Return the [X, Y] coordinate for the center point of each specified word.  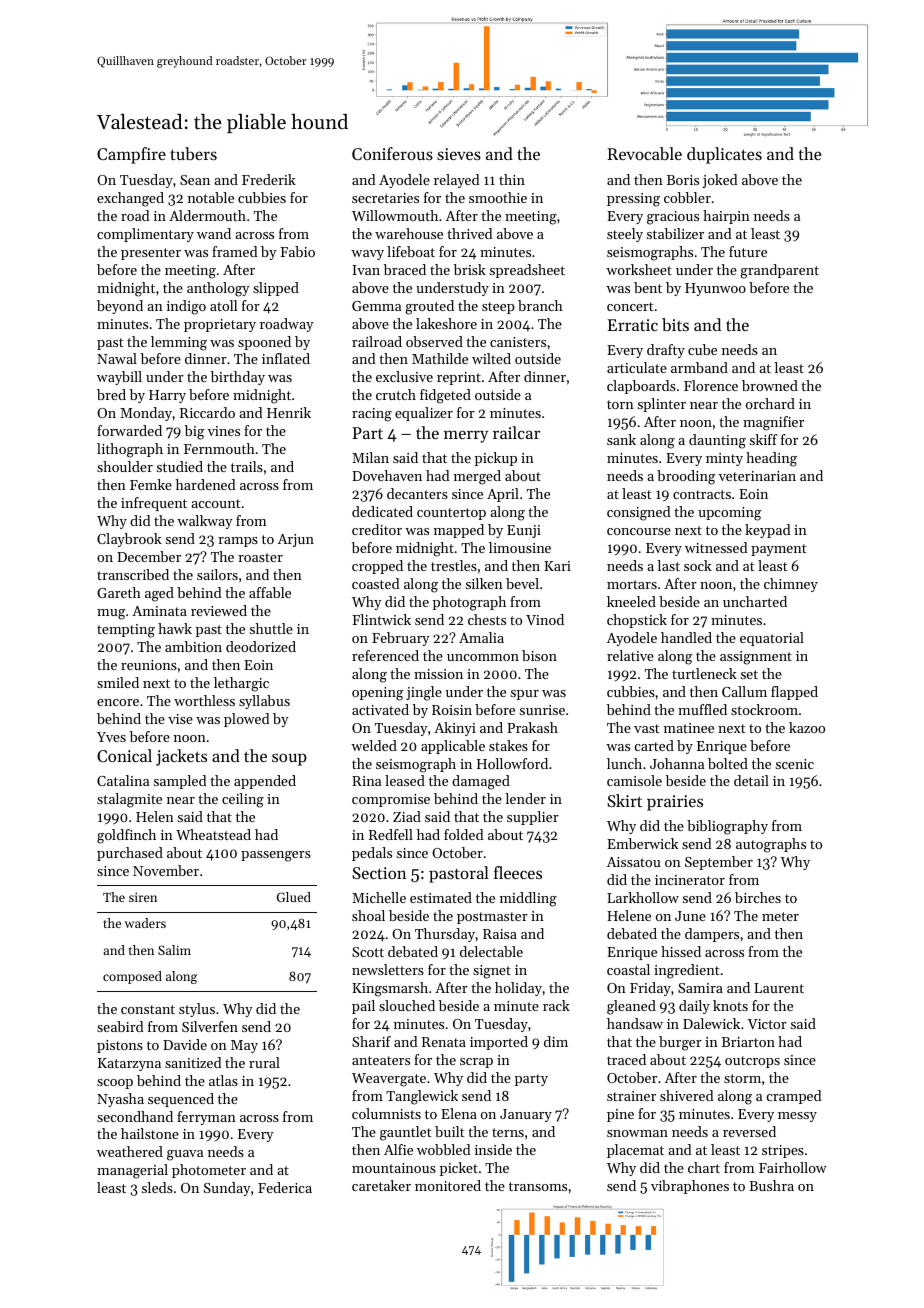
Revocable [644, 153]
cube [702, 349]
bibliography [727, 827]
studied [180, 466]
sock [698, 565]
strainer [631, 1096]
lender [525, 798]
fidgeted [445, 396]
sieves [459, 154]
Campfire [131, 155]
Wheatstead [213, 834]
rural [264, 1062]
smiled [118, 682]
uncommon [483, 657]
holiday [518, 989]
